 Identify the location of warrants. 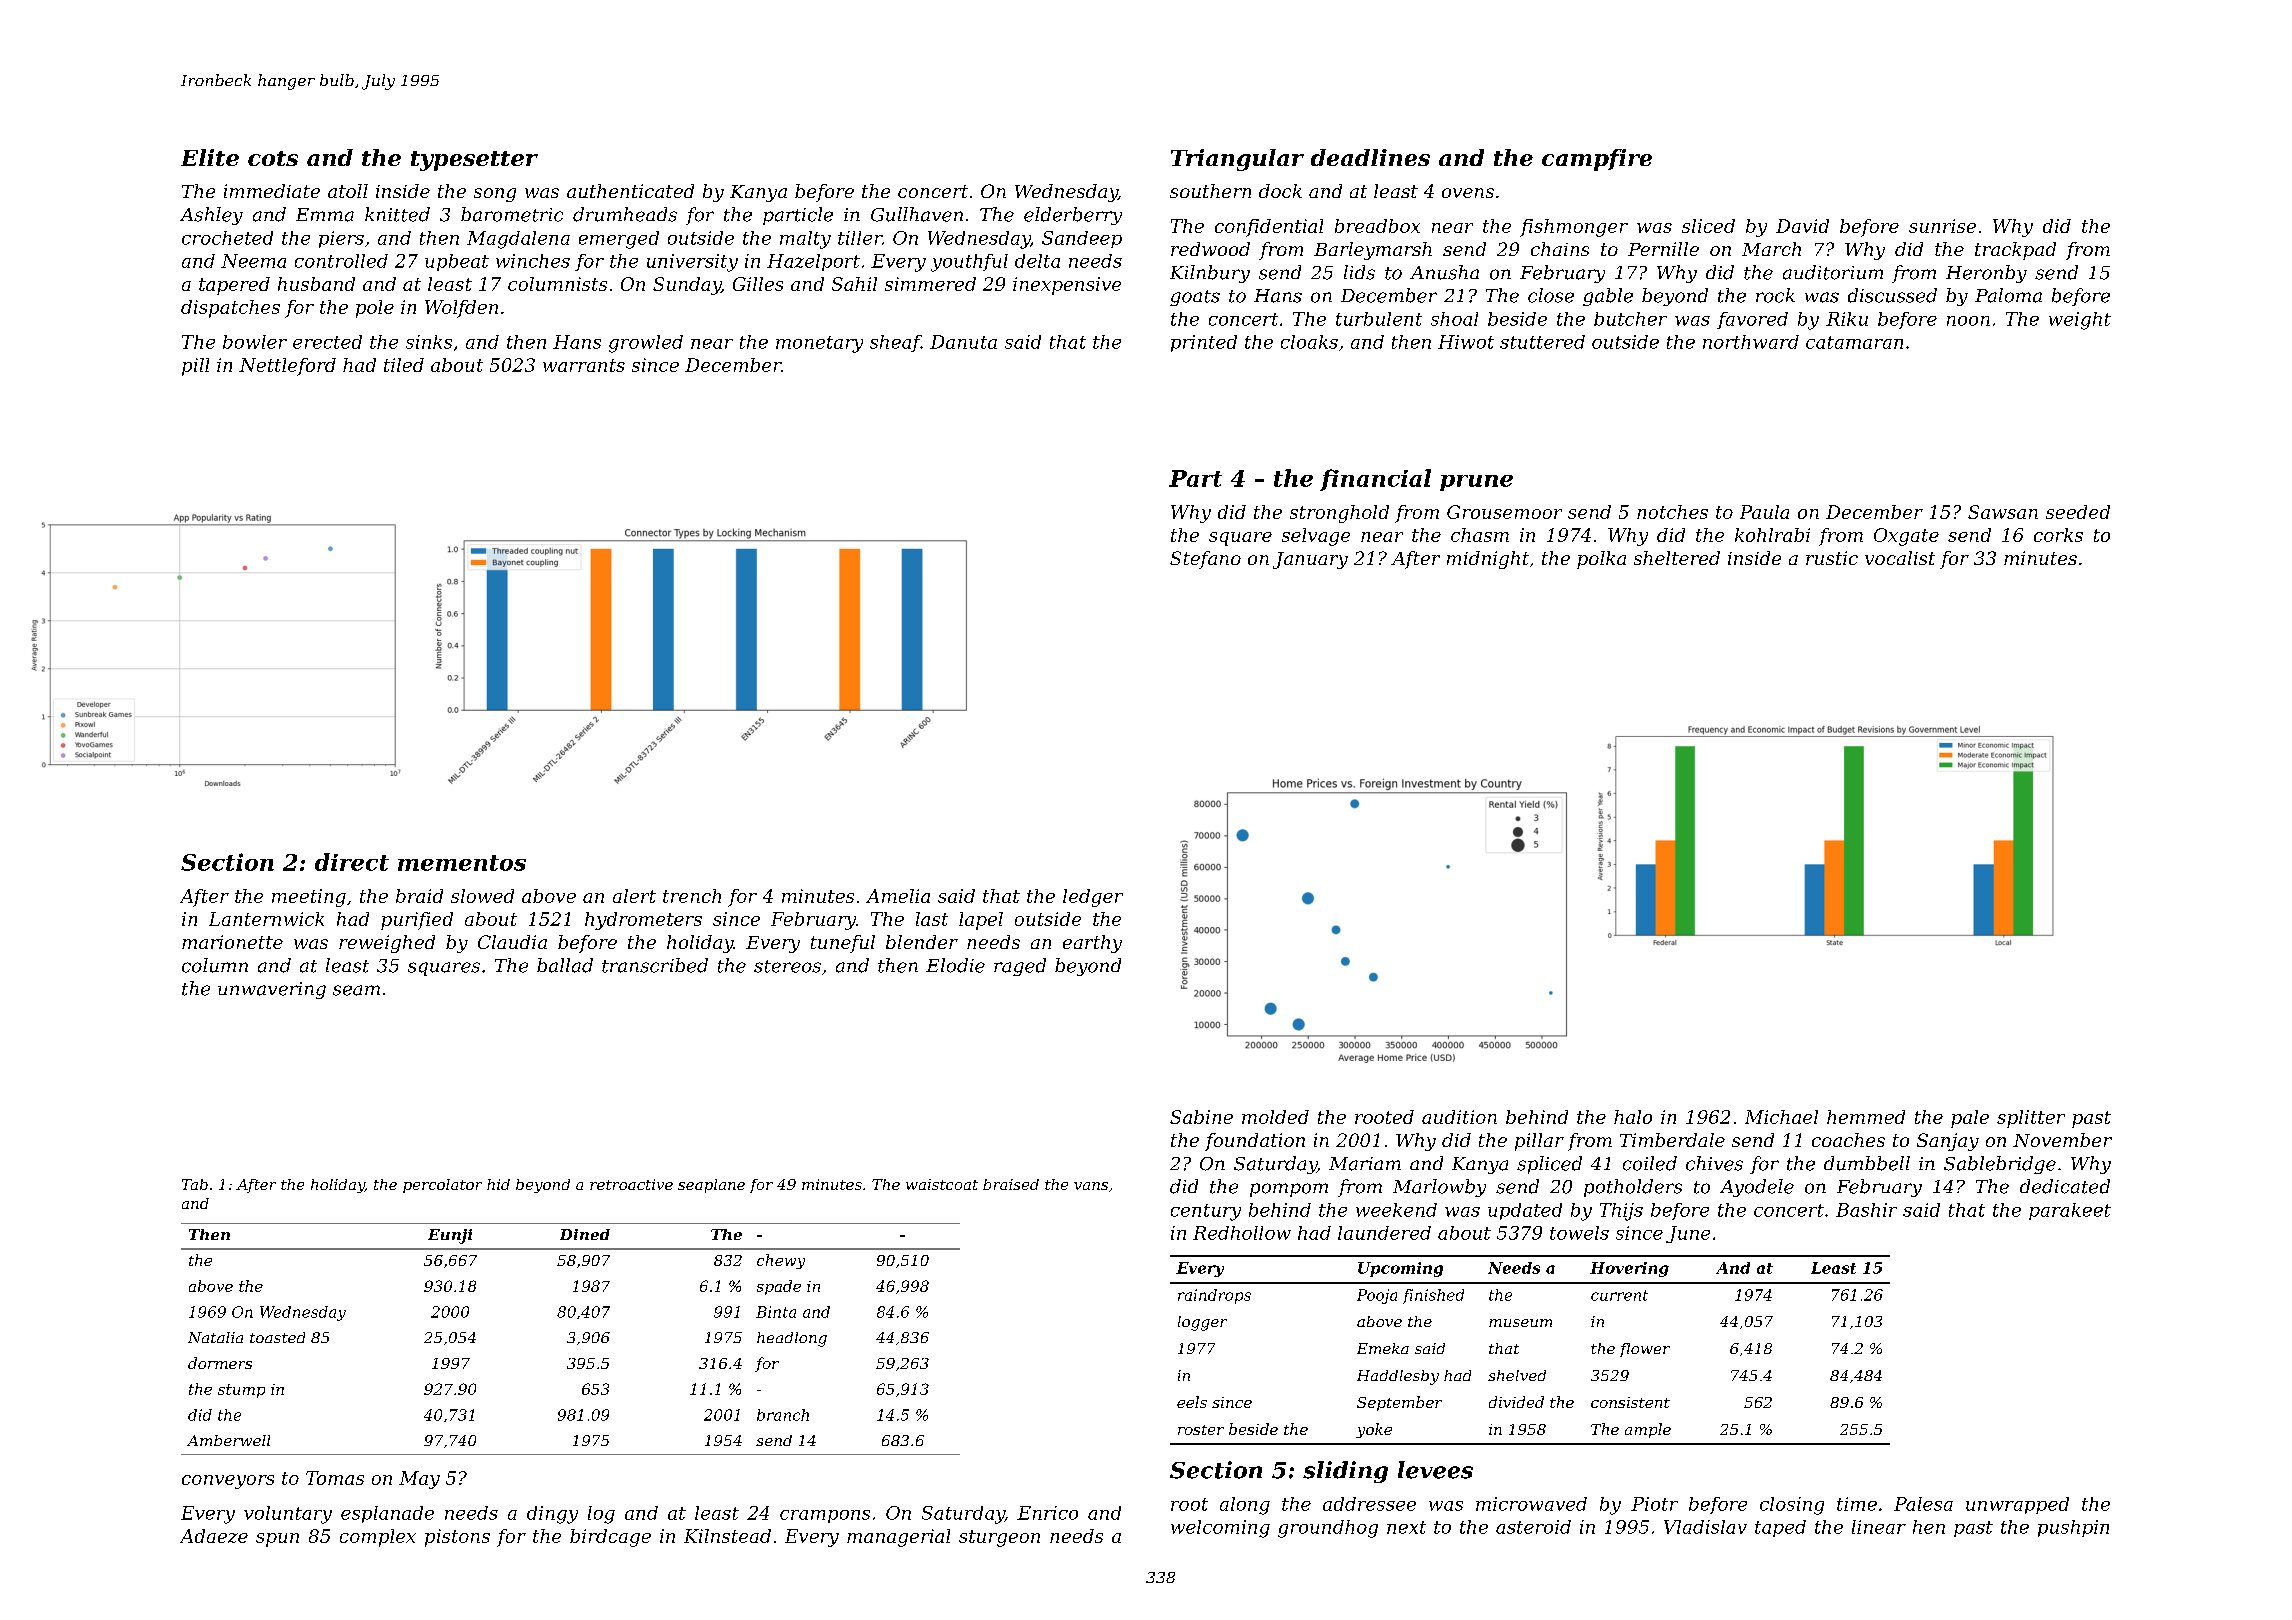
(584, 365).
